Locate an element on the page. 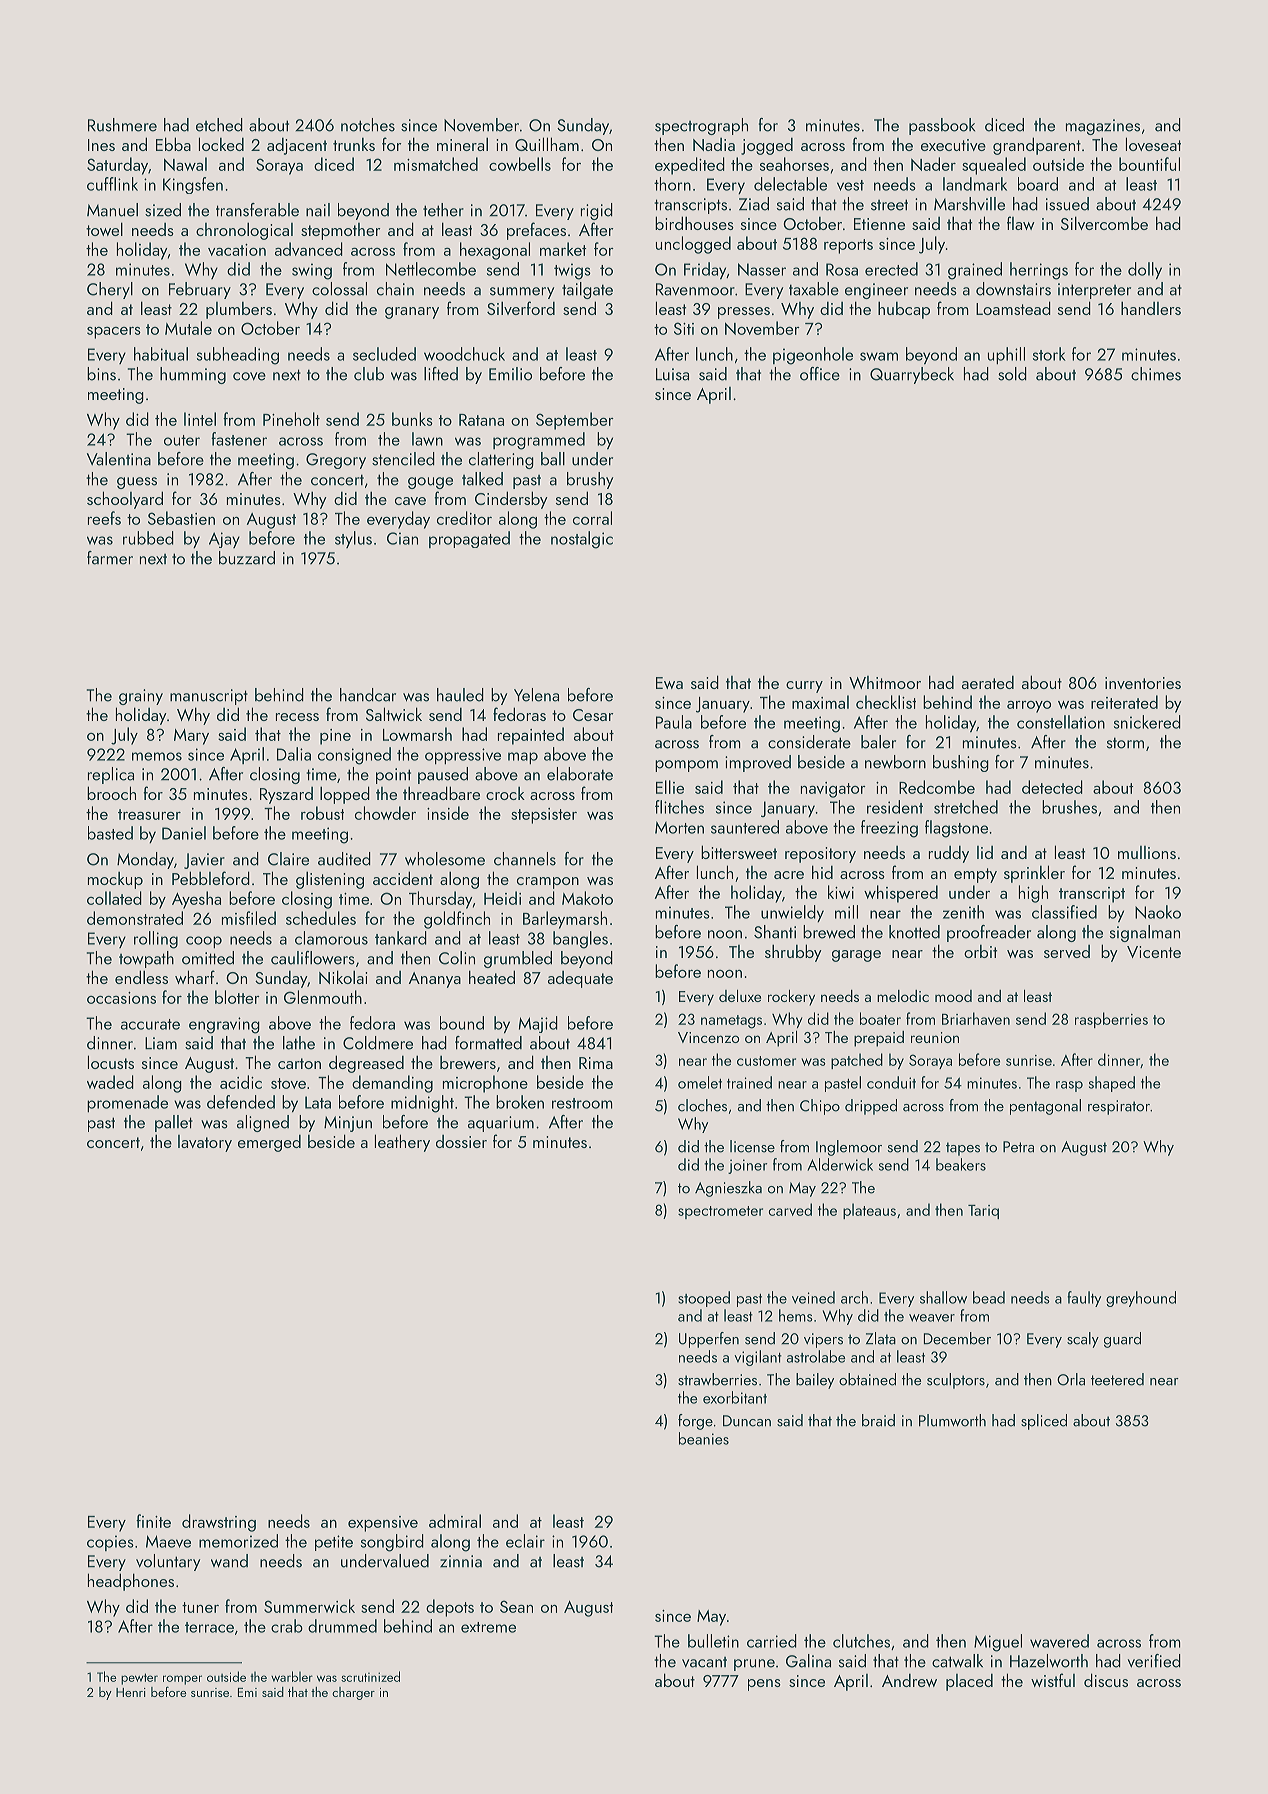 The height and width of the document is (1794, 1268). corral is located at coordinates (592, 518).
